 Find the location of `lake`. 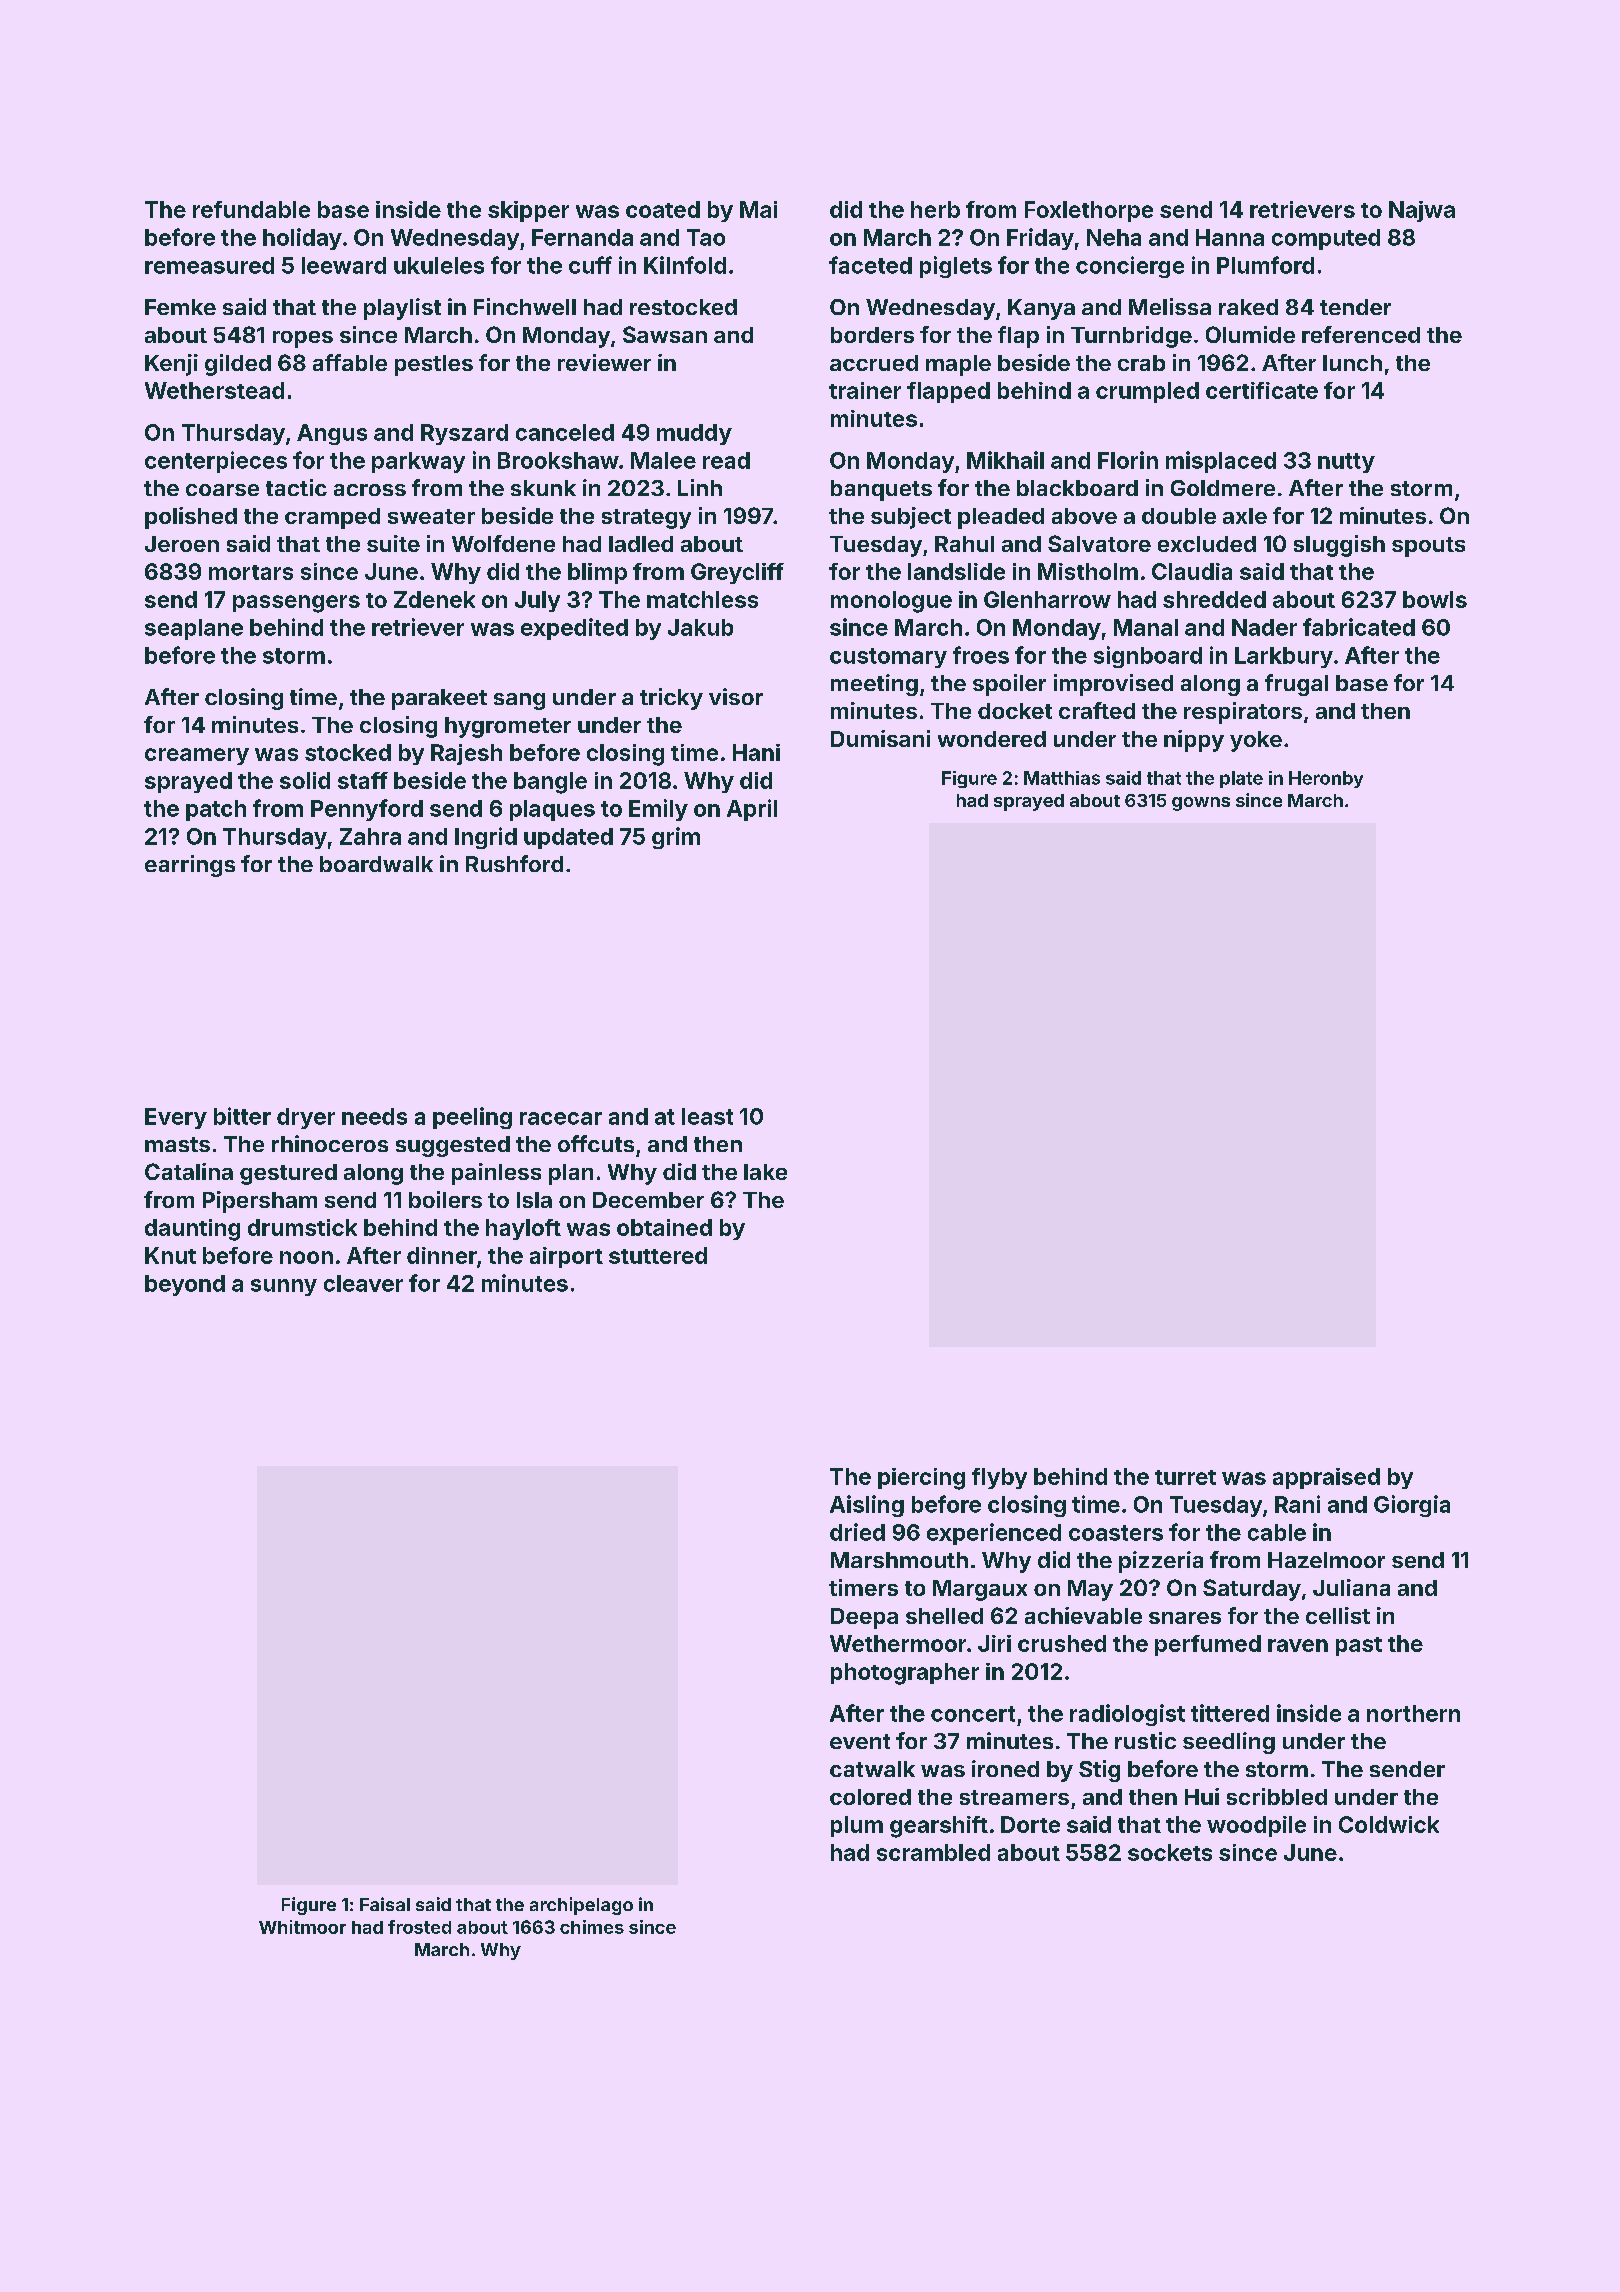

lake is located at coordinates (765, 1172).
